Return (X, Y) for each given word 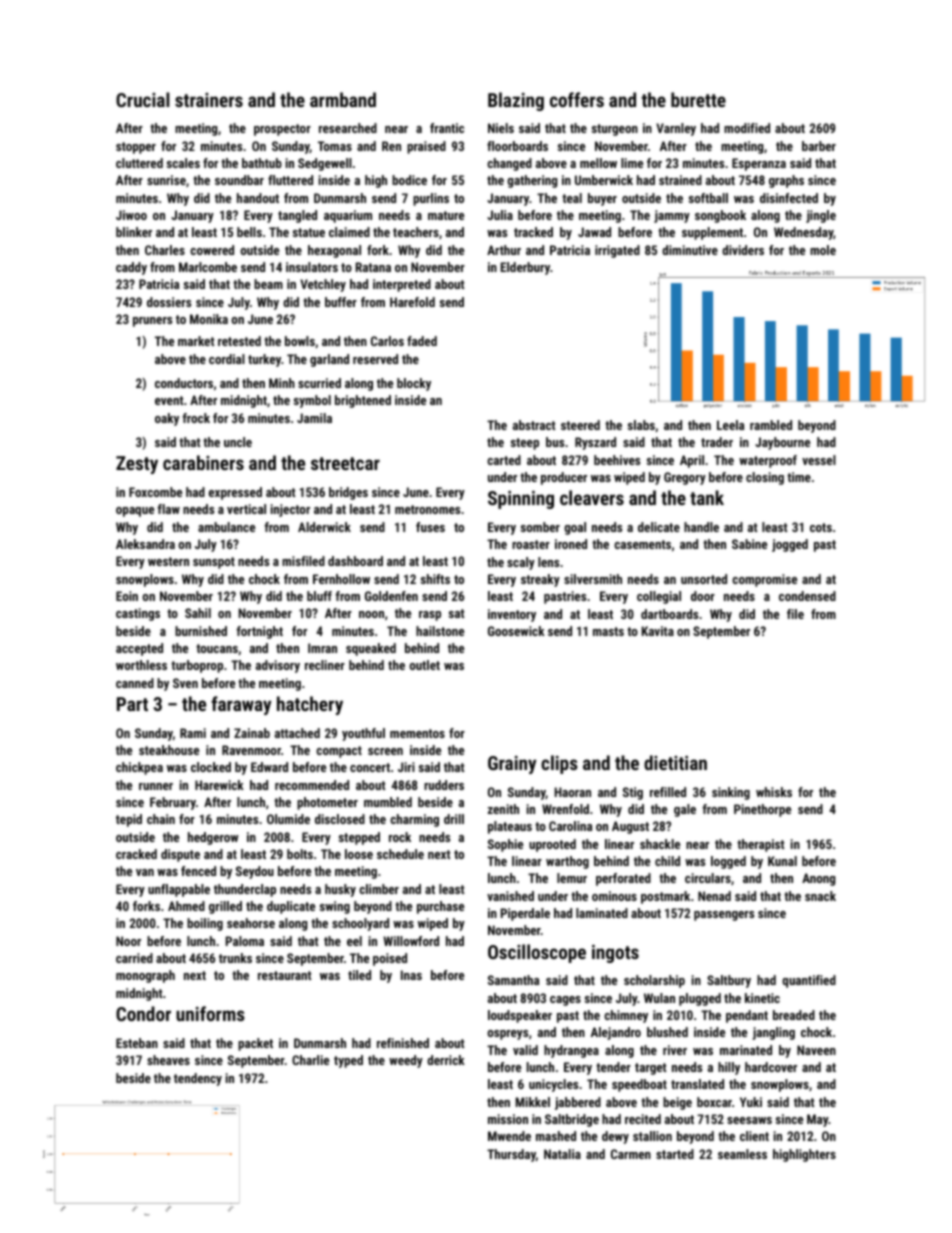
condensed (807, 596)
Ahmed (186, 906)
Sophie (505, 845)
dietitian (675, 762)
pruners (152, 322)
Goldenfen (391, 596)
